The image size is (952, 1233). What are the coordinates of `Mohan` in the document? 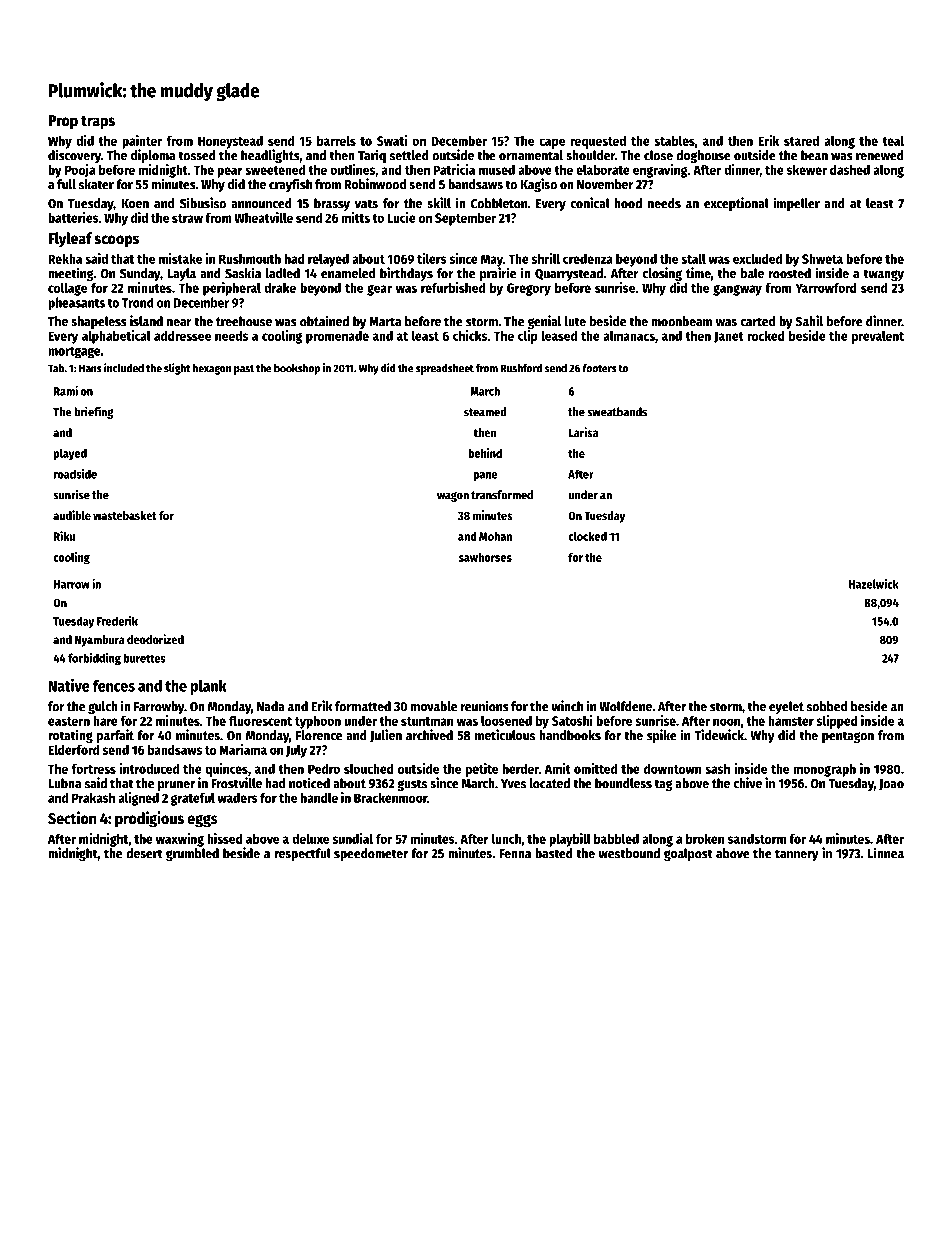 It's located at (495, 536).
